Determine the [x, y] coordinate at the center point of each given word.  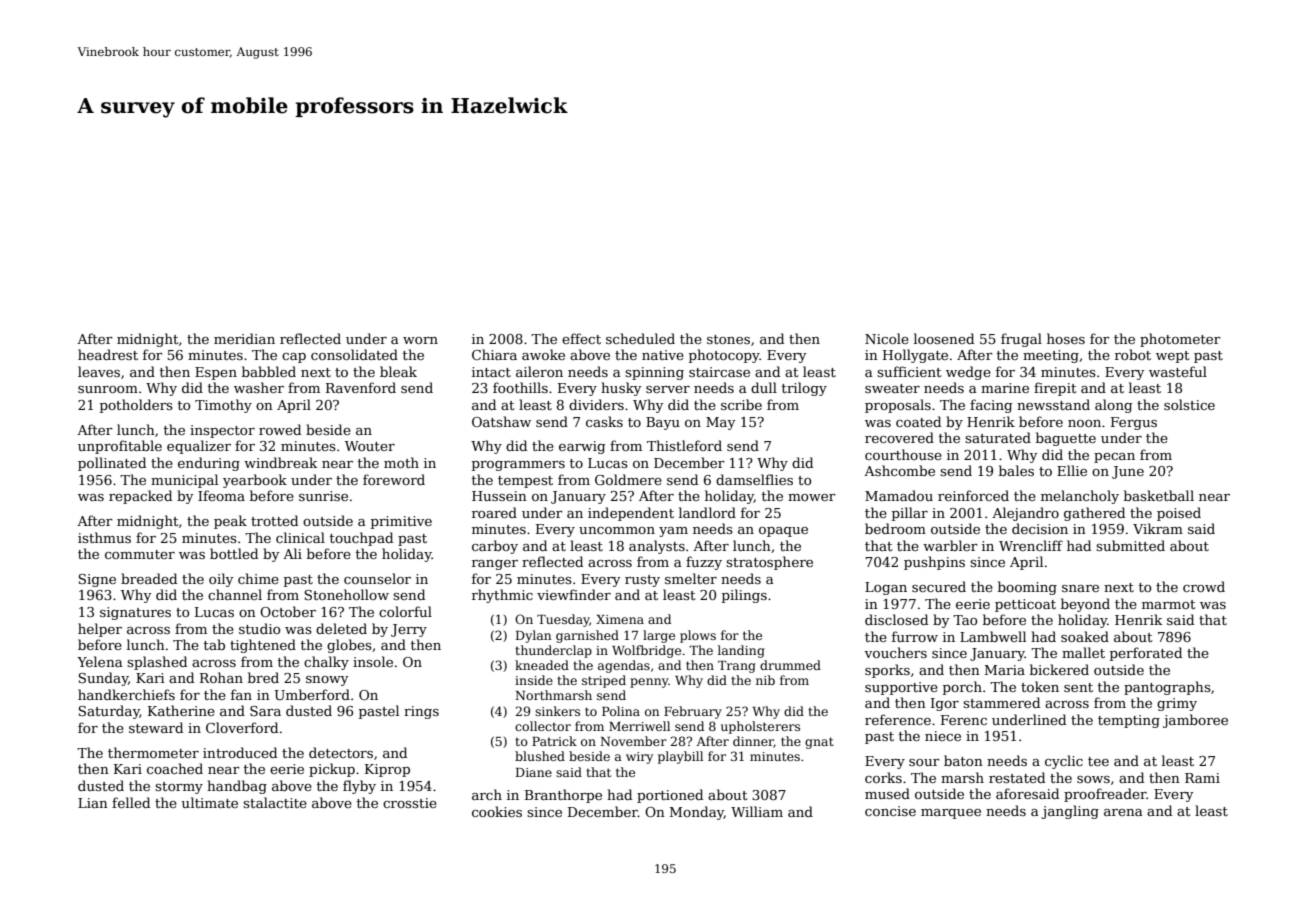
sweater [892, 388]
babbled [269, 371]
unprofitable [120, 447]
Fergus [1134, 423]
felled [131, 802]
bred [263, 677]
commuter [140, 554]
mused [887, 793]
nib [765, 680]
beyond [1085, 605]
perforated [1146, 654]
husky [621, 389]
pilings [744, 596]
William [757, 811]
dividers [596, 404]
